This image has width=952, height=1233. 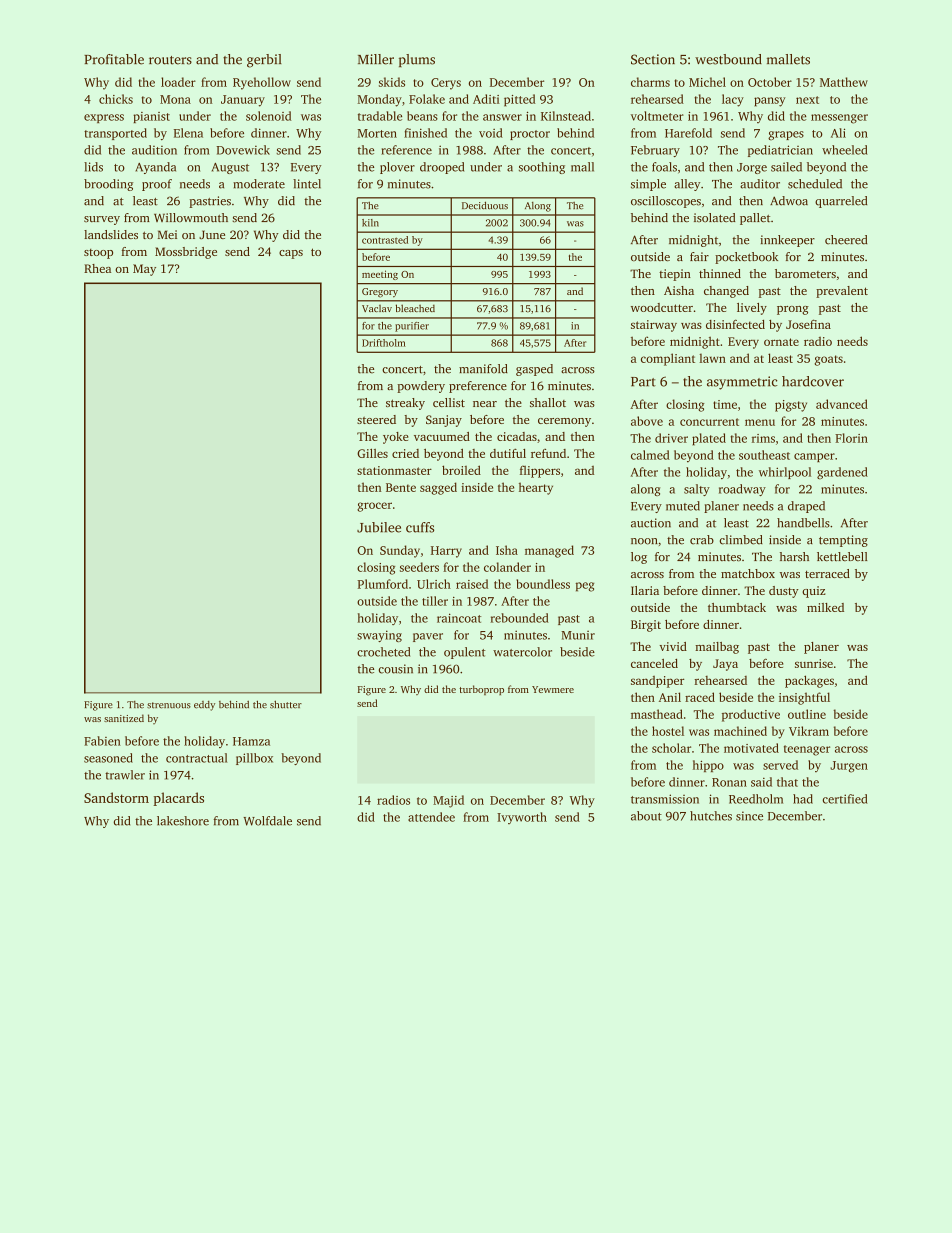 What do you see at coordinates (843, 541) in the image?
I see `tempting` at bounding box center [843, 541].
